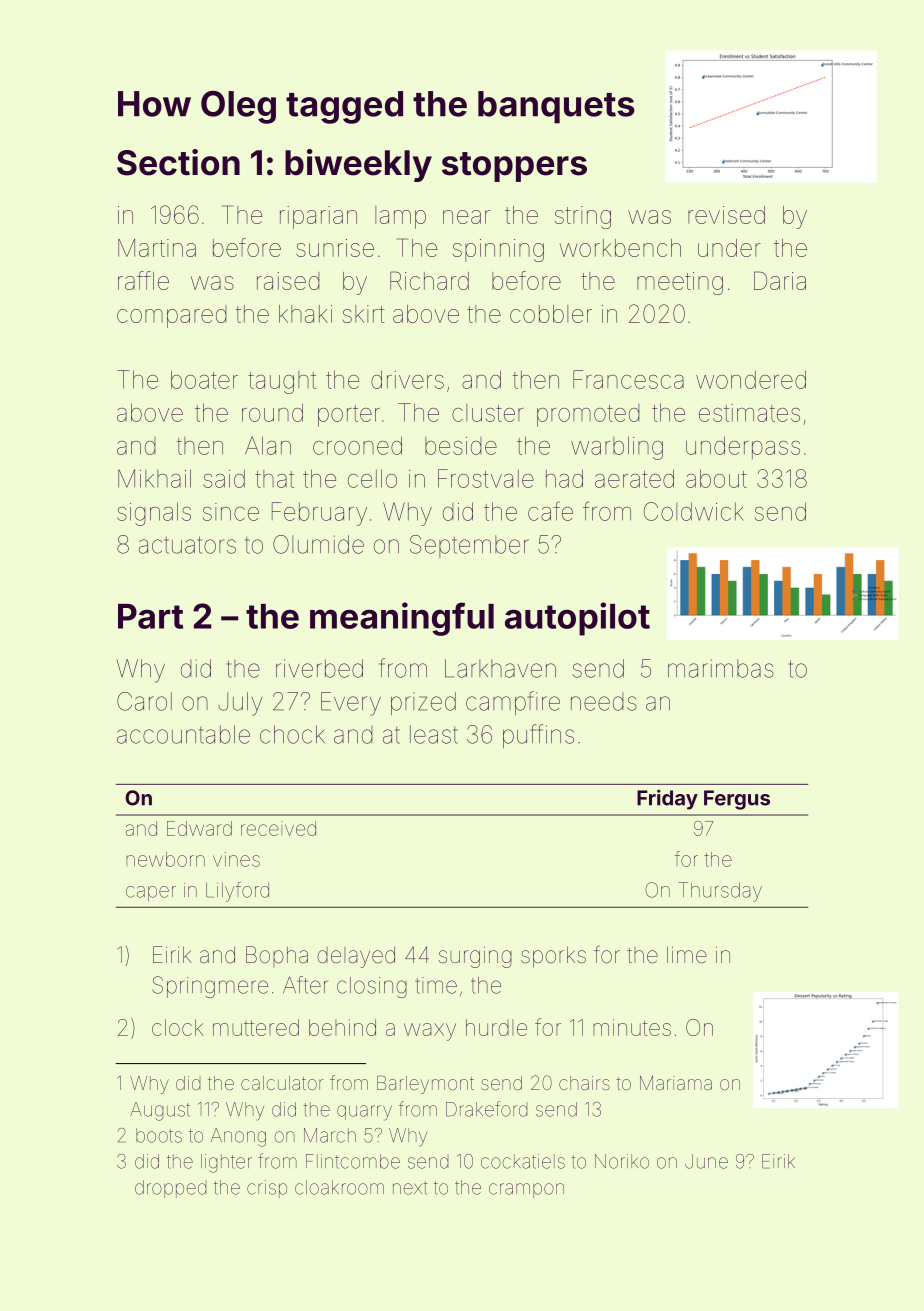 The image size is (924, 1311). I want to click on least, so click(434, 734).
